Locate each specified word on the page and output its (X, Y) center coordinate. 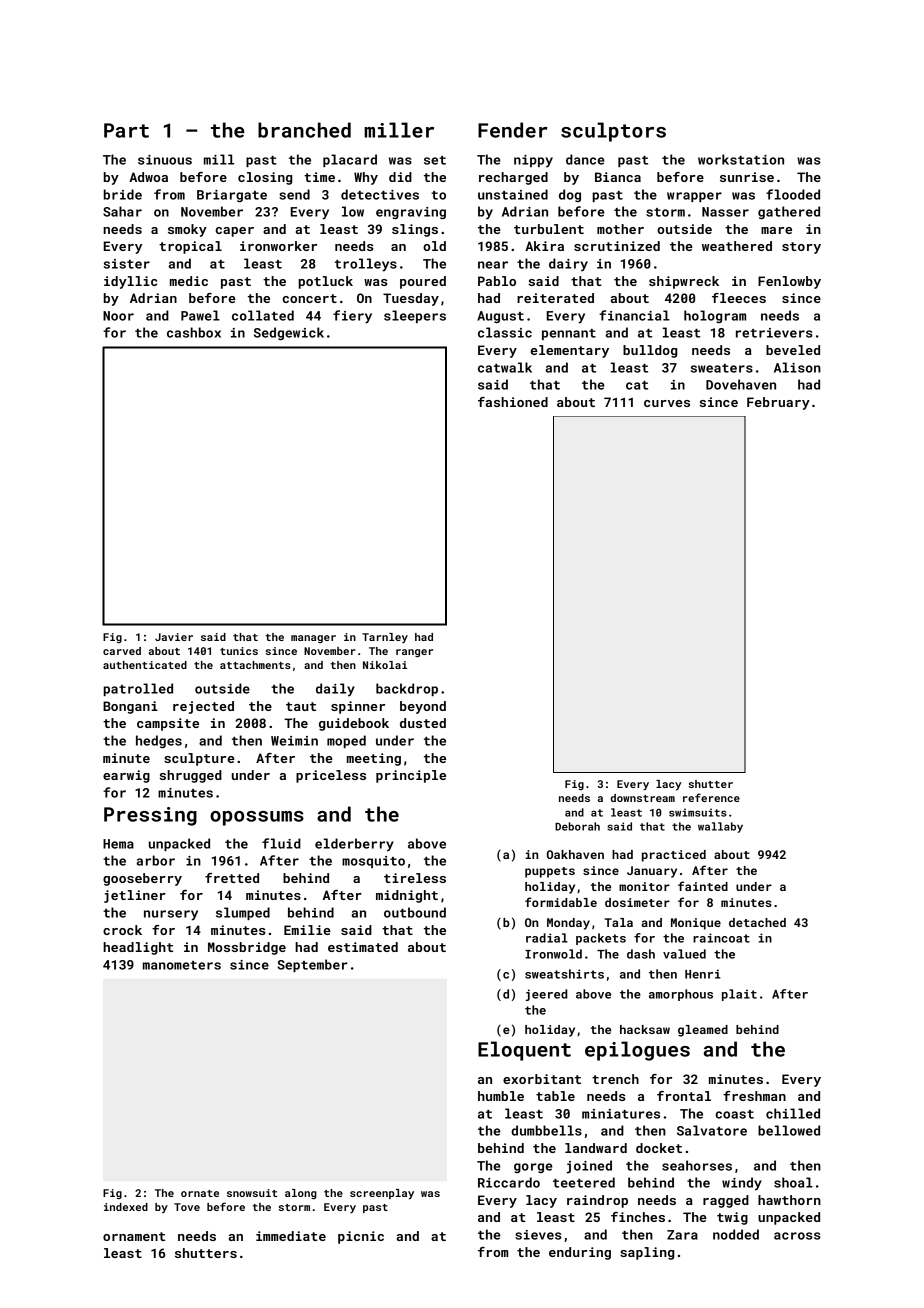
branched (304, 130)
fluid (281, 843)
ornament (134, 1236)
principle (411, 776)
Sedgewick (289, 333)
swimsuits (698, 812)
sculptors (613, 132)
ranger (414, 653)
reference (711, 797)
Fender (513, 130)
